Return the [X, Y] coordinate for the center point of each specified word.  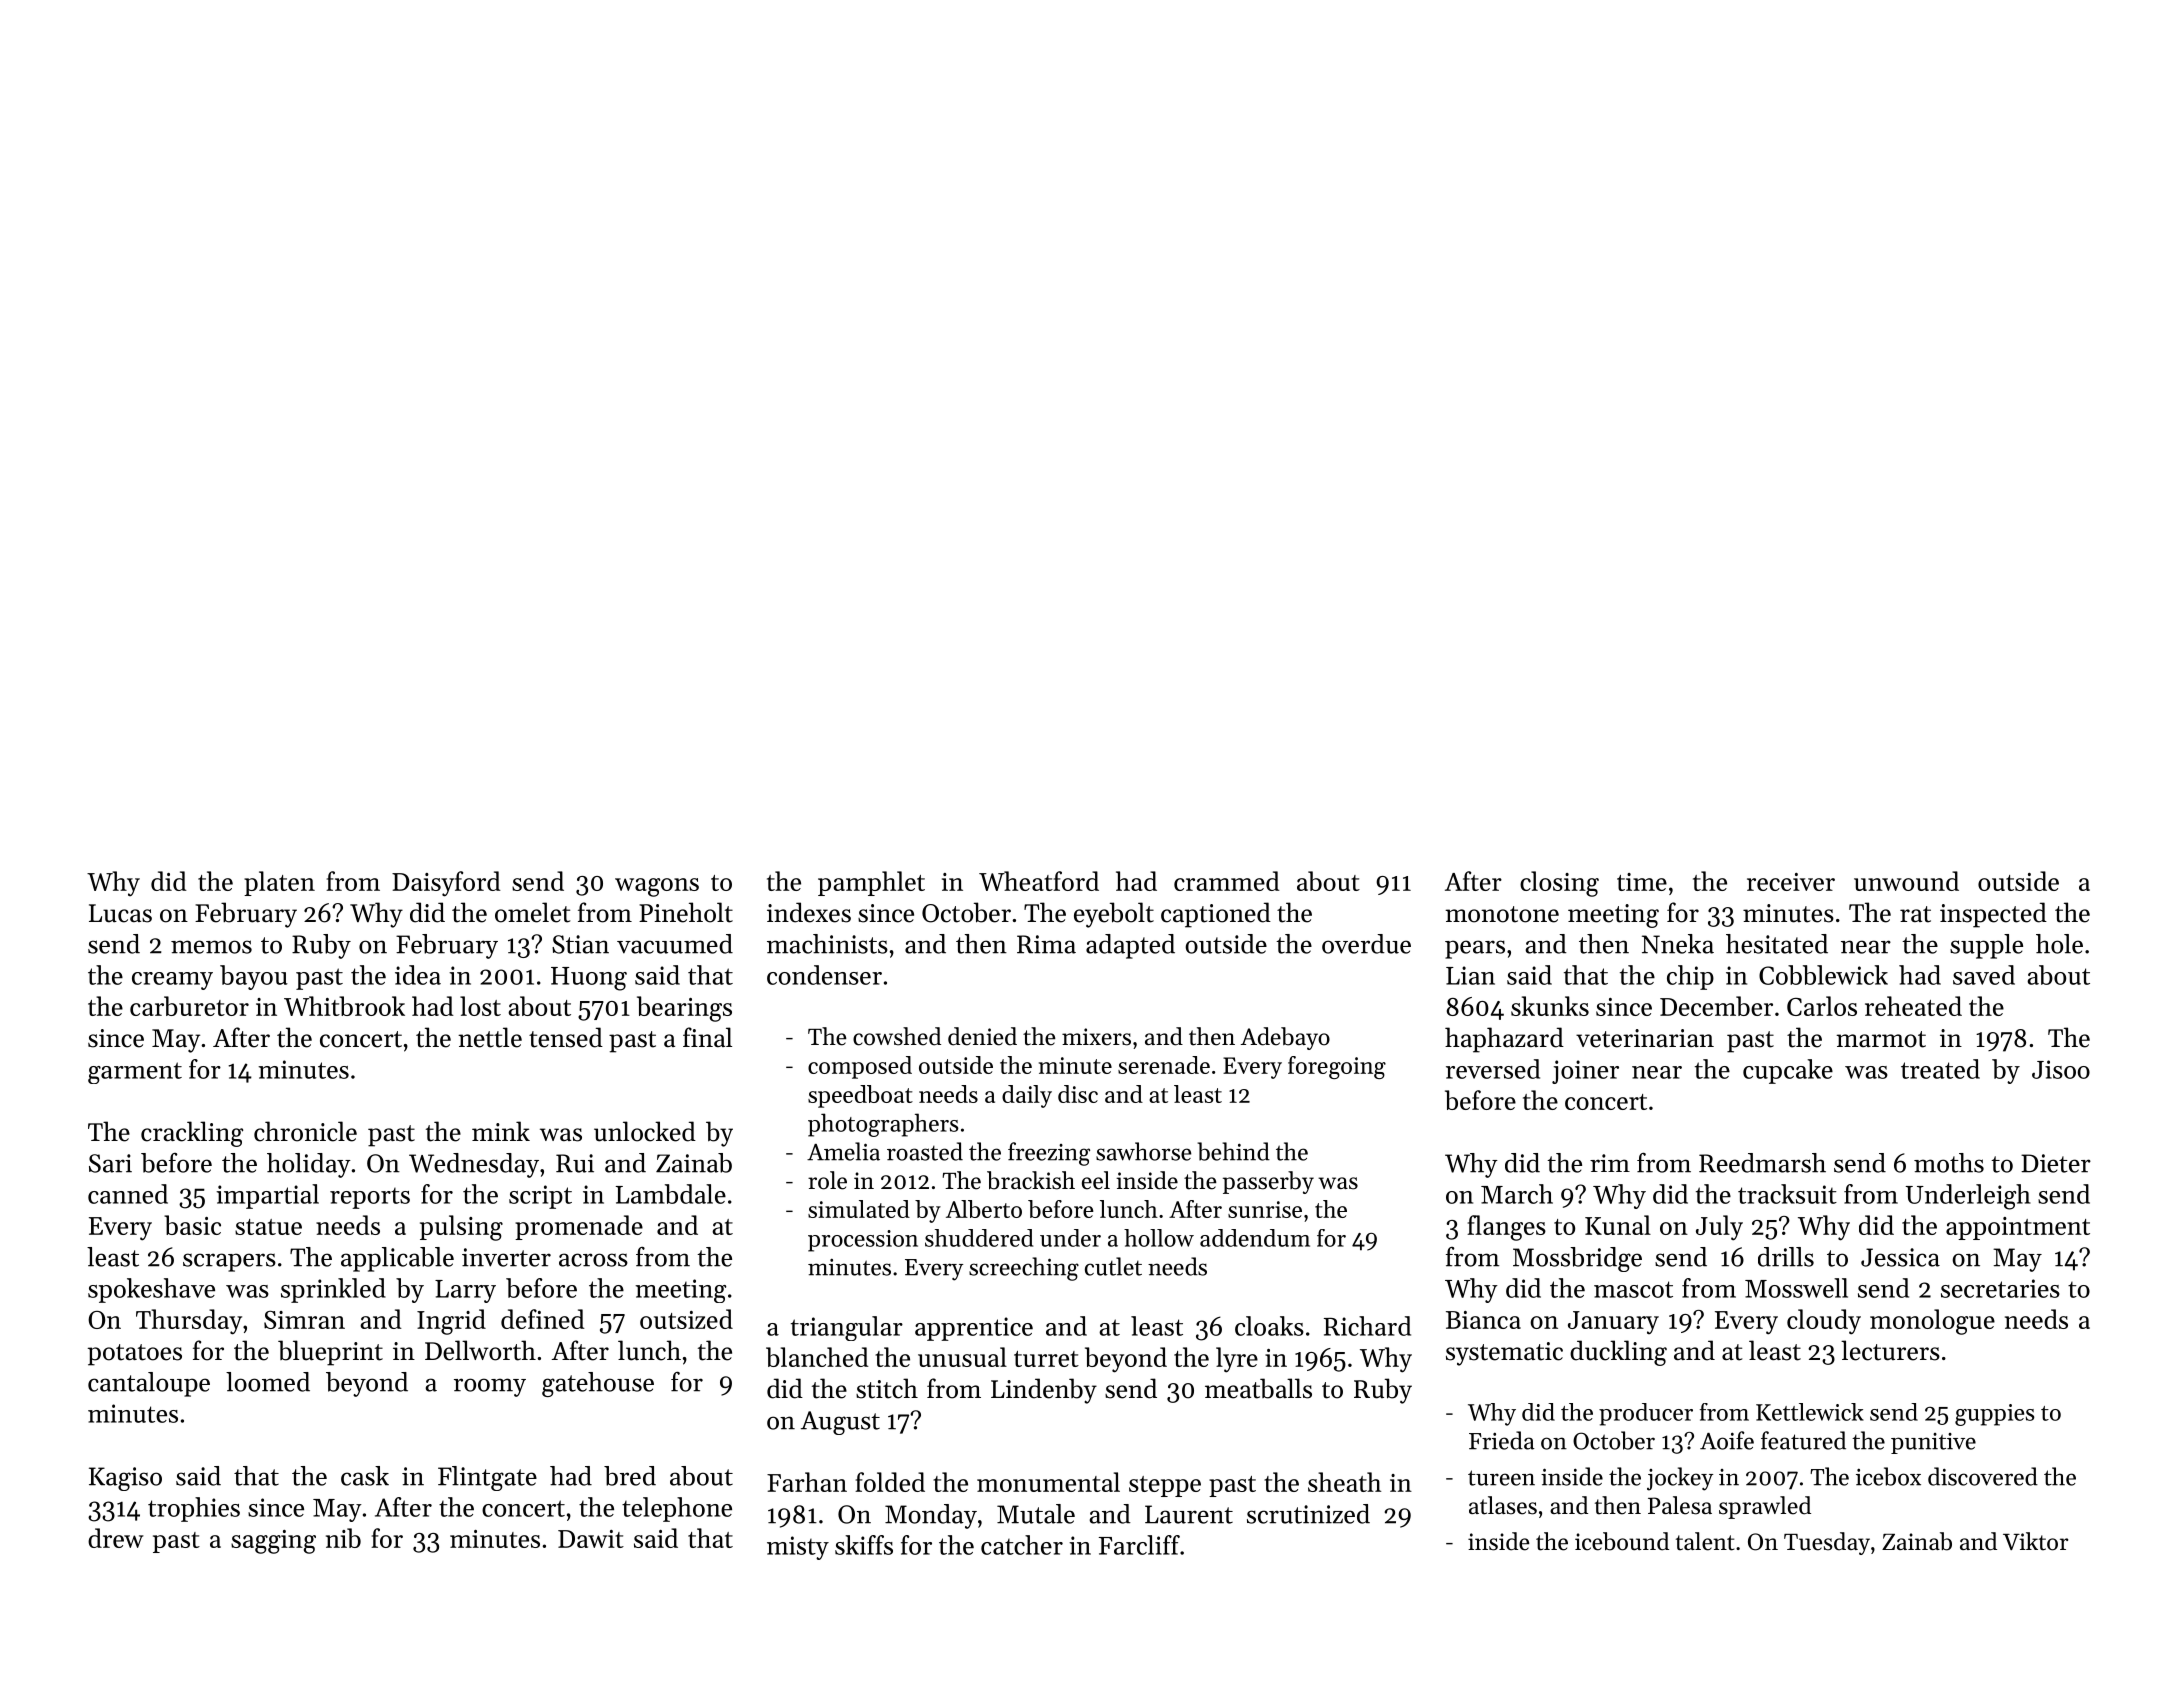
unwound [1906, 881]
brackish [1031, 1180]
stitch [887, 1388]
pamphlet [871, 883]
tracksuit [1787, 1194]
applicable [397, 1259]
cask [365, 1476]
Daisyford [446, 884]
